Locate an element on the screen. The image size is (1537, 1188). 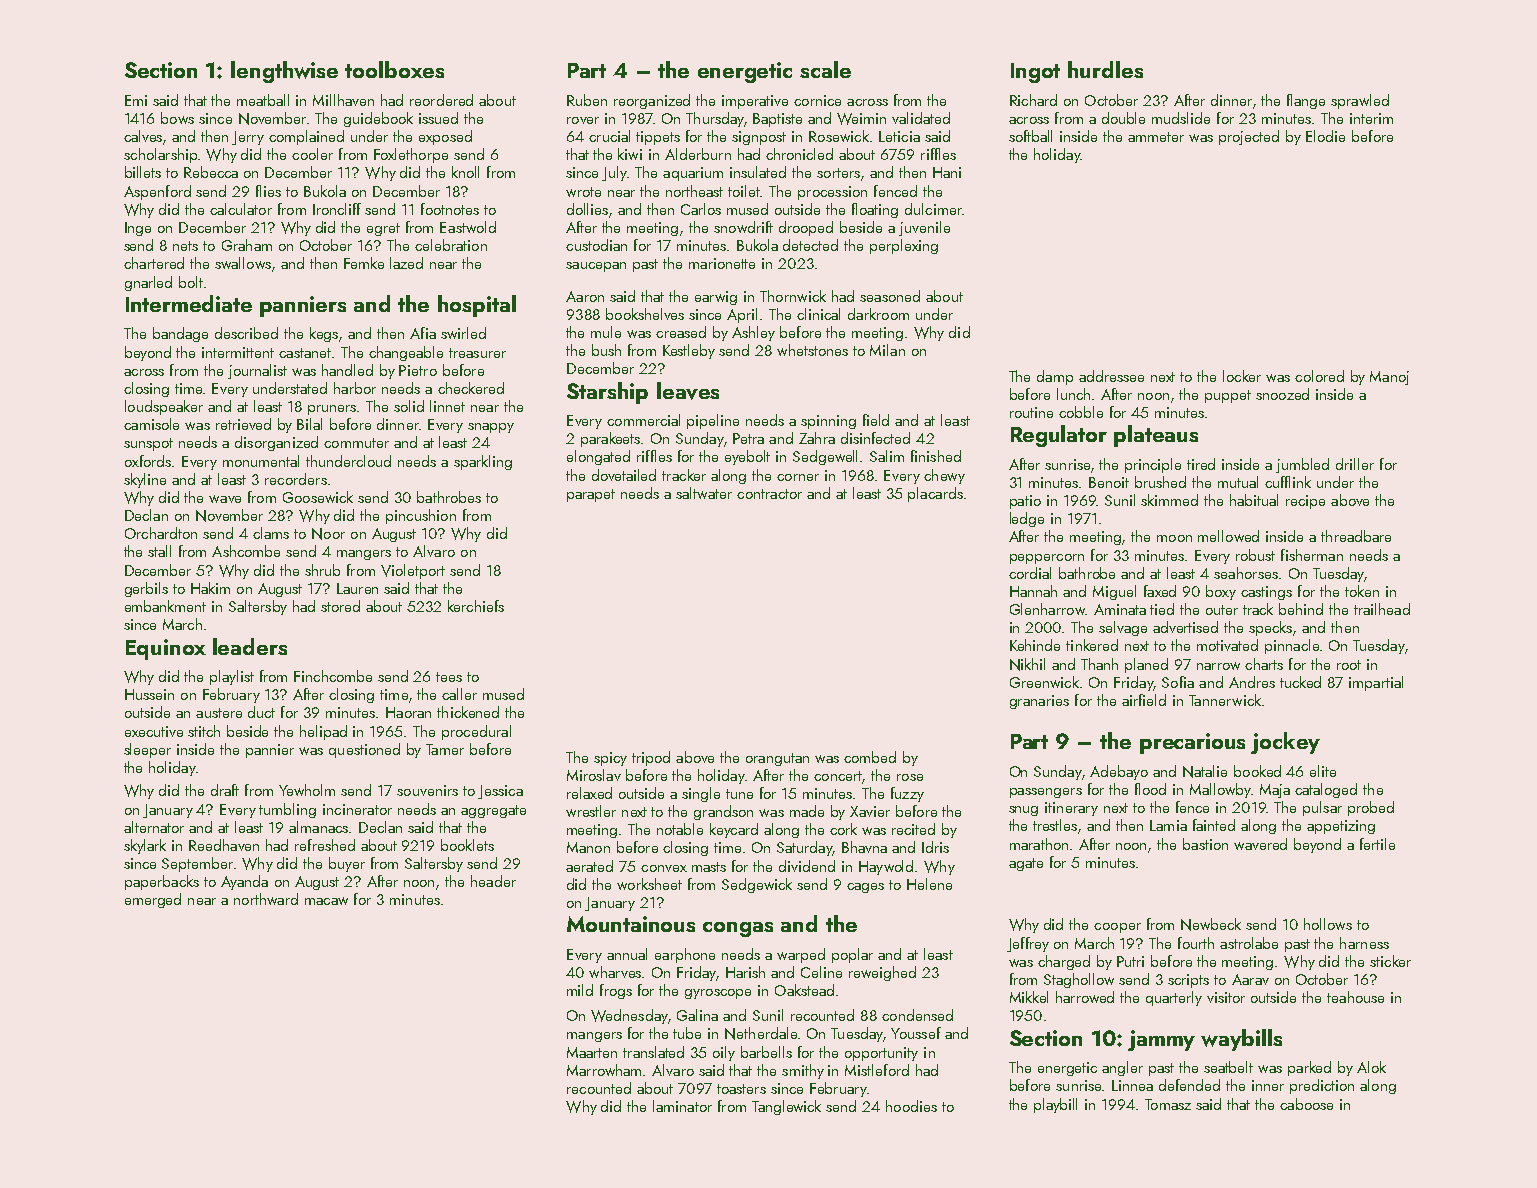
Manoj is located at coordinates (1389, 378).
